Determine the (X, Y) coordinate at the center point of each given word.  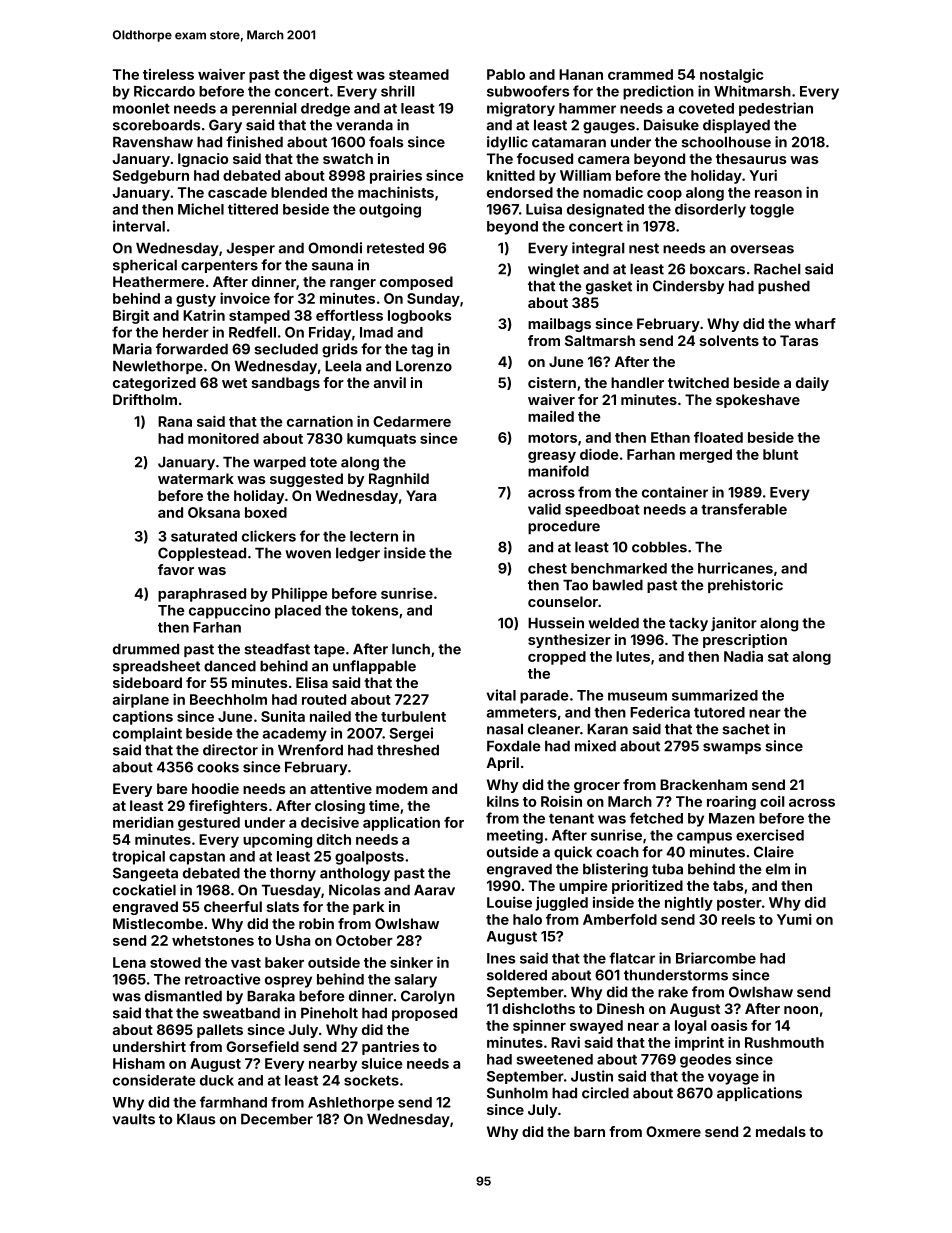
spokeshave (758, 401)
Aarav (434, 890)
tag (422, 351)
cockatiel (144, 890)
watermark (196, 478)
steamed (419, 74)
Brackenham (703, 784)
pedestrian (776, 109)
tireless (168, 74)
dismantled (183, 996)
